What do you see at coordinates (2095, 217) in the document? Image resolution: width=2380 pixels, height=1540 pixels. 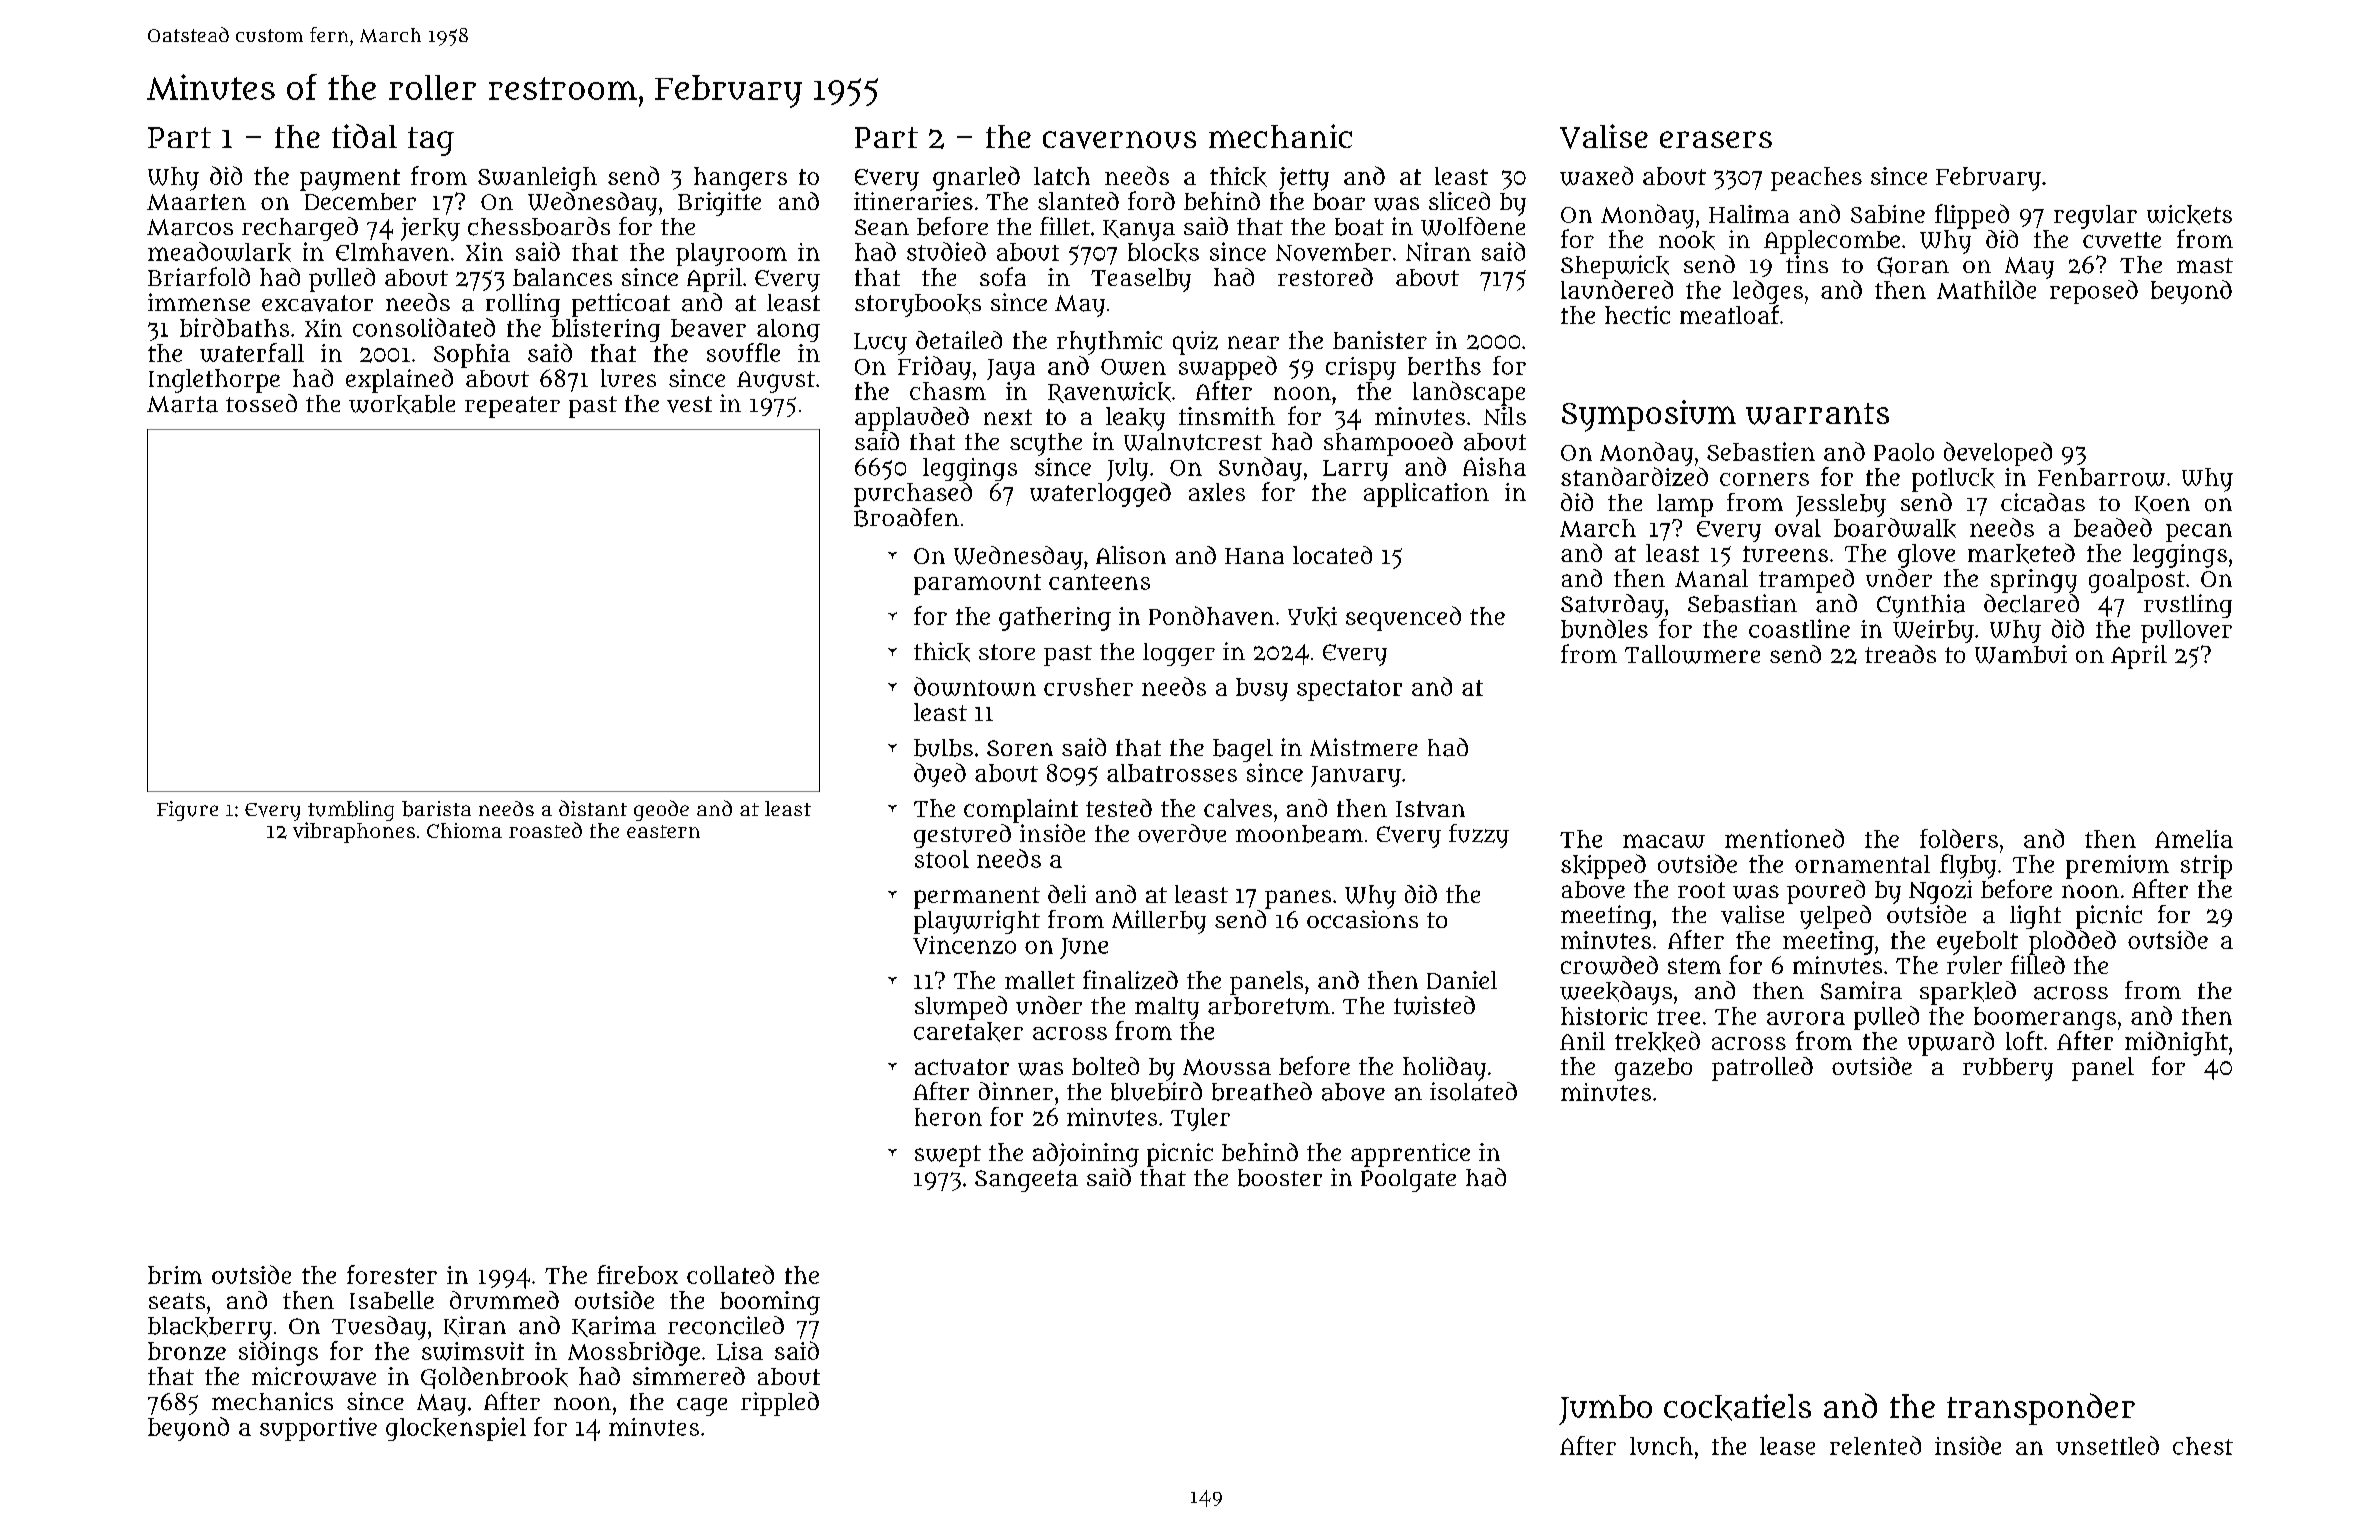 I see `regular` at bounding box center [2095, 217].
